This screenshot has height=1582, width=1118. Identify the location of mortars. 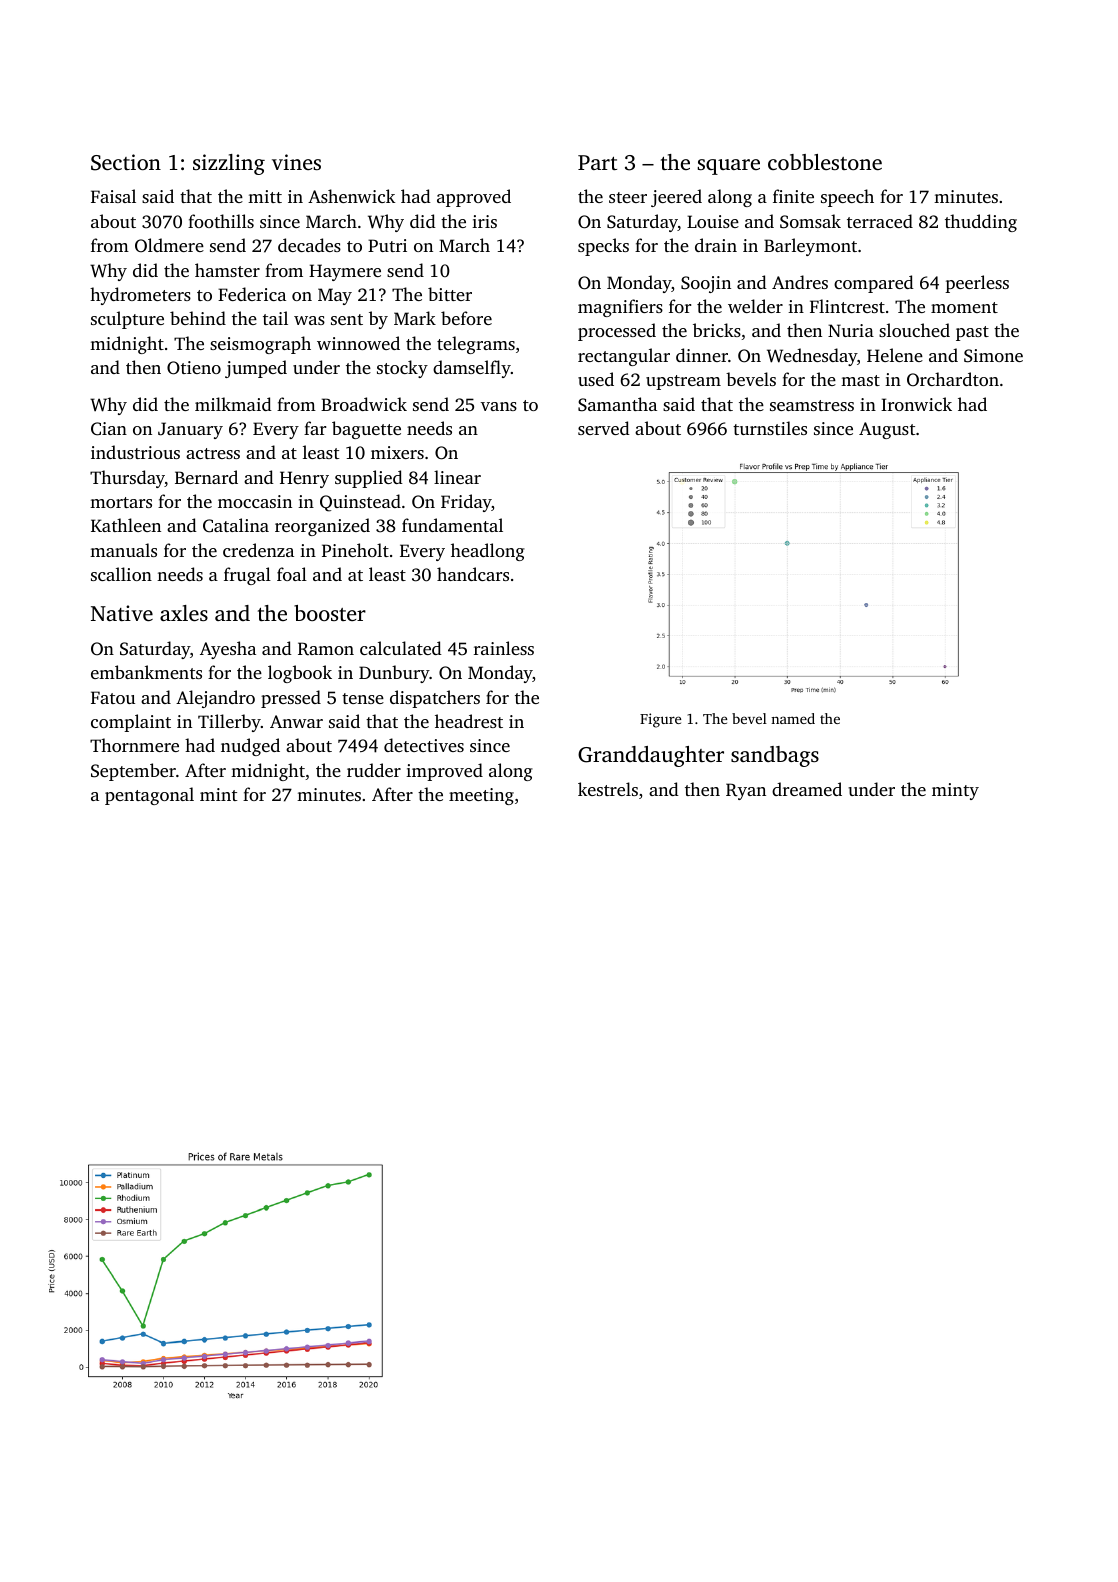
(121, 502).
